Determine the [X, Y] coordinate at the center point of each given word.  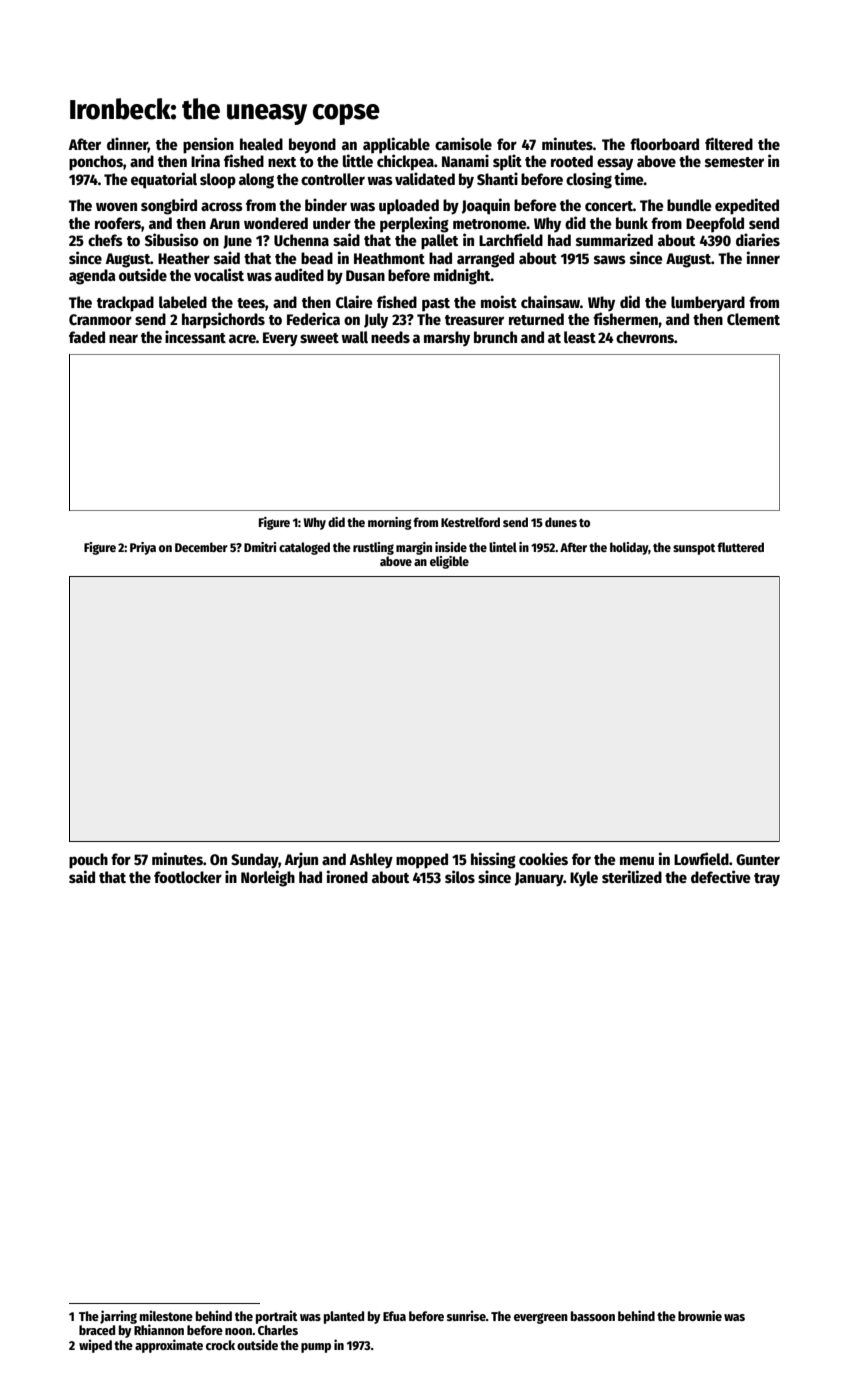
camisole [463, 143]
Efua [394, 1316]
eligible [449, 562]
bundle [689, 205]
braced [97, 1330]
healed [261, 144]
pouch [88, 861]
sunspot [694, 549]
